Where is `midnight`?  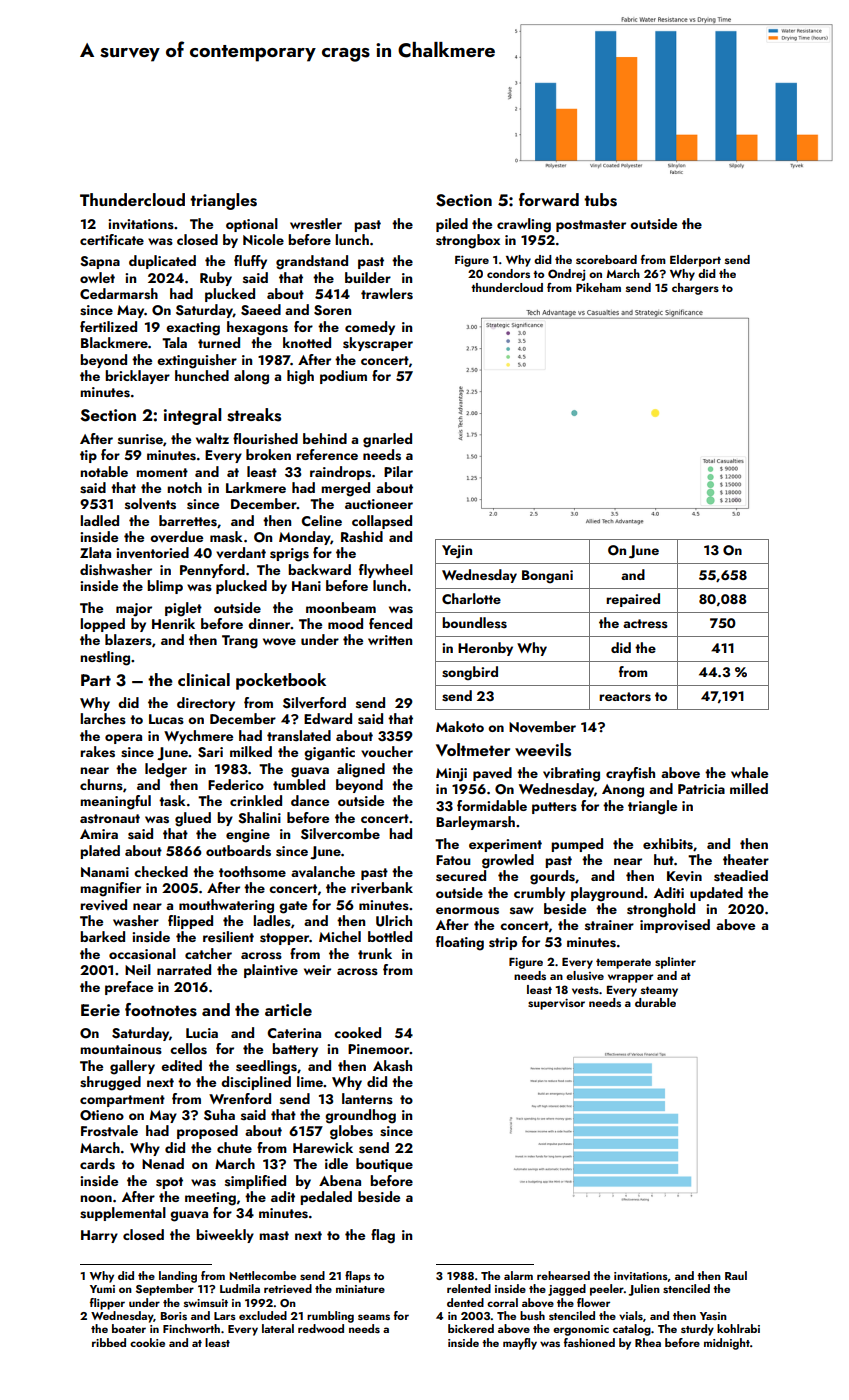 midnight is located at coordinates (727, 1344).
